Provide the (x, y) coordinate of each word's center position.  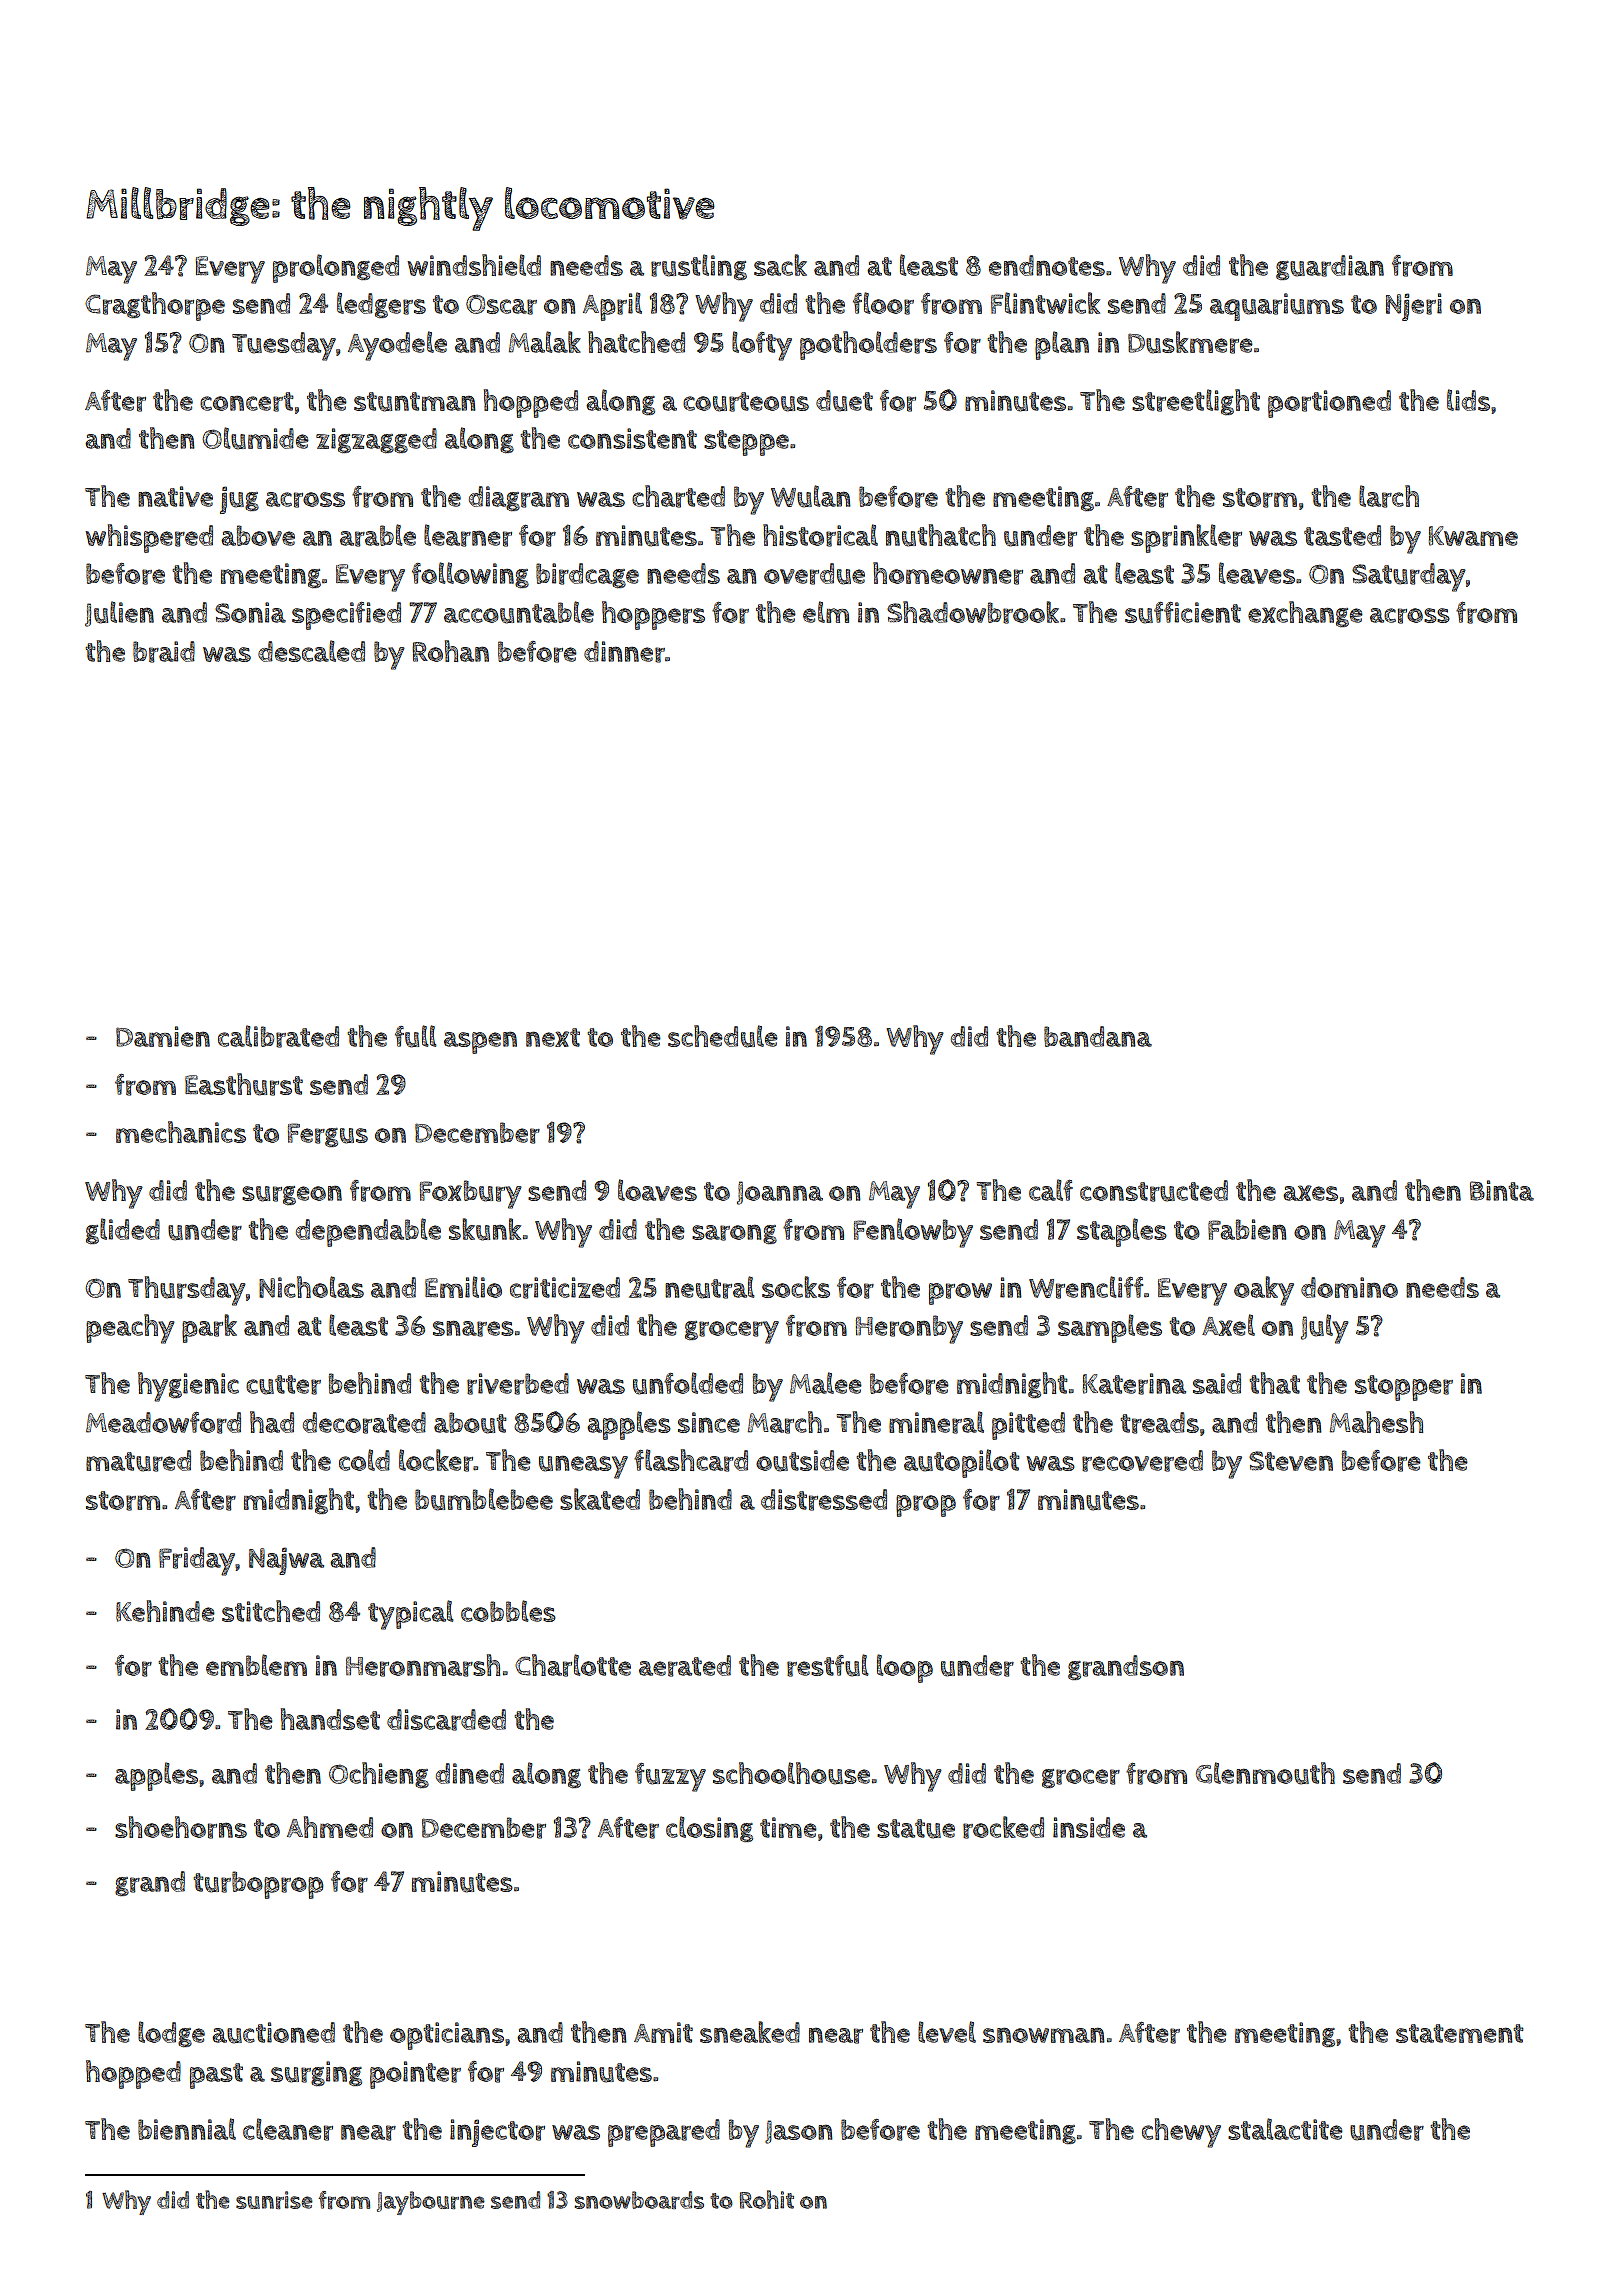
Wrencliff (1086, 1287)
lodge (171, 2034)
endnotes (1047, 265)
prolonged (336, 268)
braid (164, 652)
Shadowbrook (973, 612)
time (788, 1827)
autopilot (962, 1463)
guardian (1330, 267)
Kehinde (165, 1611)
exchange (1305, 614)
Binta (1502, 1190)
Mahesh (1376, 1422)
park (209, 1328)
